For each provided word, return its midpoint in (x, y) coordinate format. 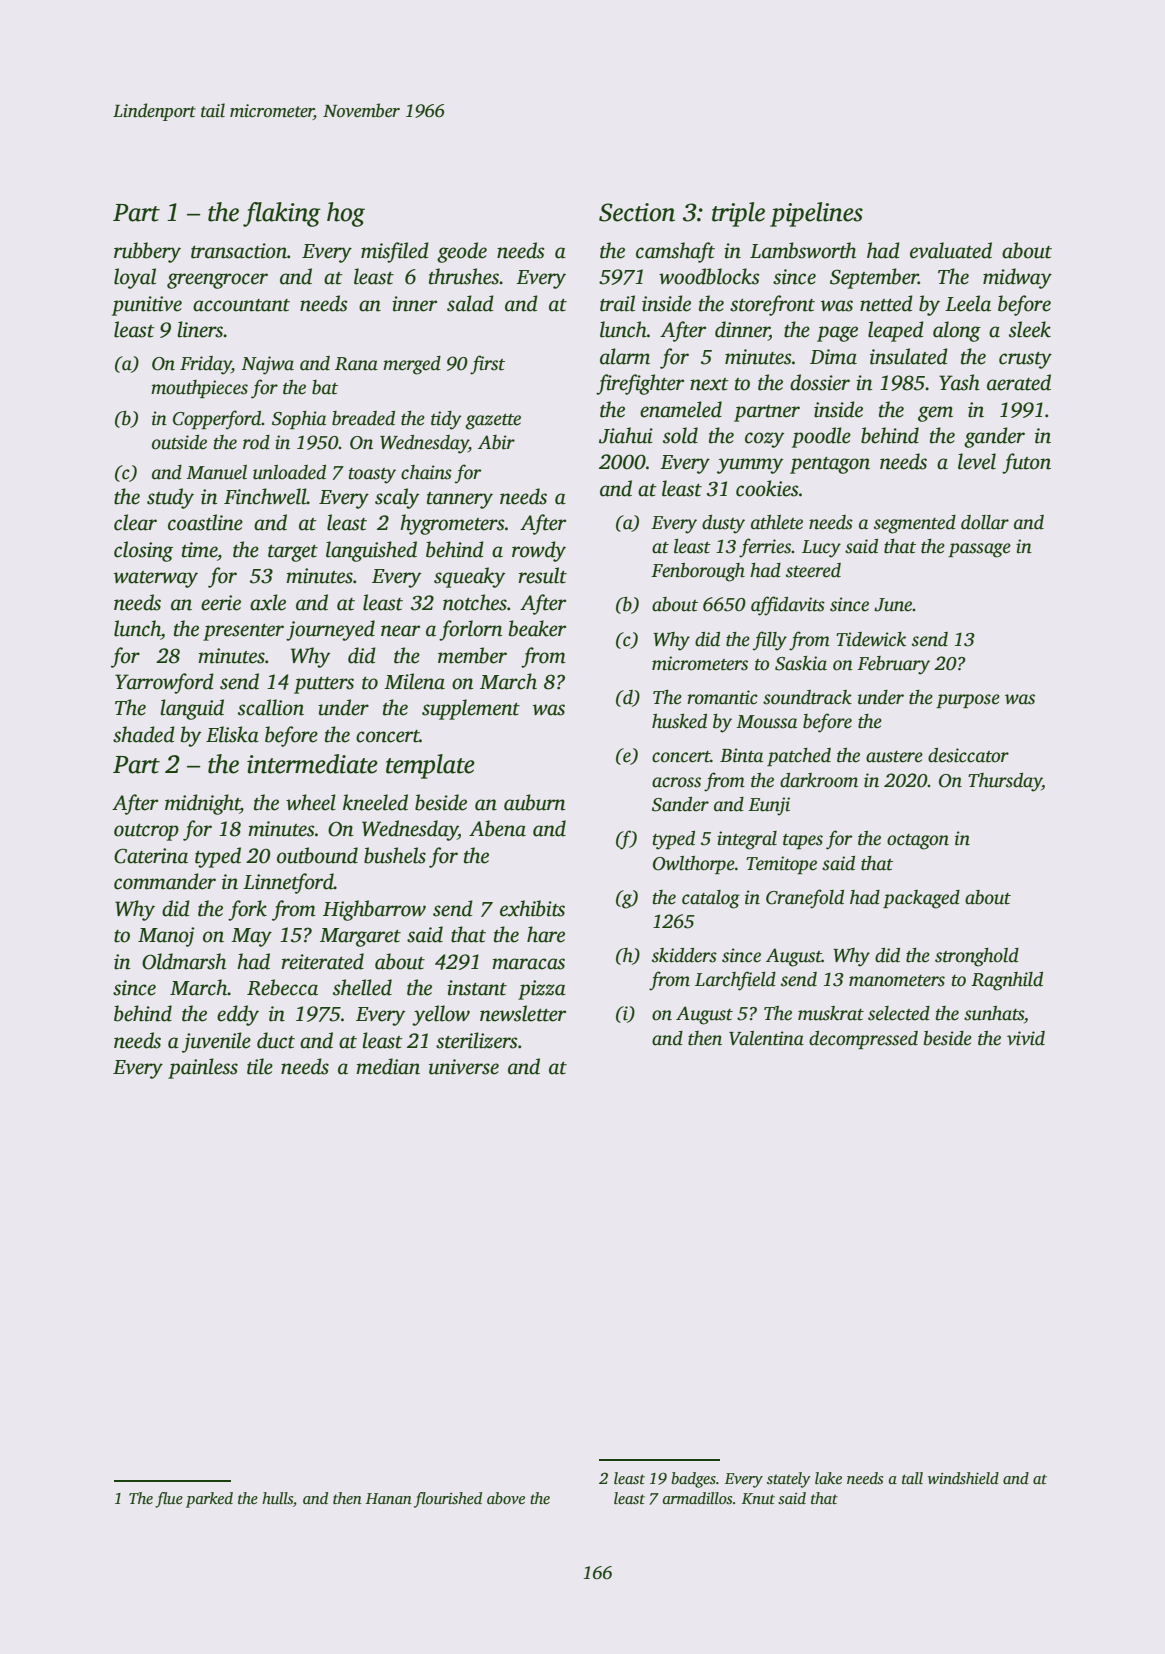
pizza (542, 990)
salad (470, 303)
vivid (1026, 1038)
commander (165, 881)
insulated (909, 356)
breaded (363, 418)
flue (169, 1500)
